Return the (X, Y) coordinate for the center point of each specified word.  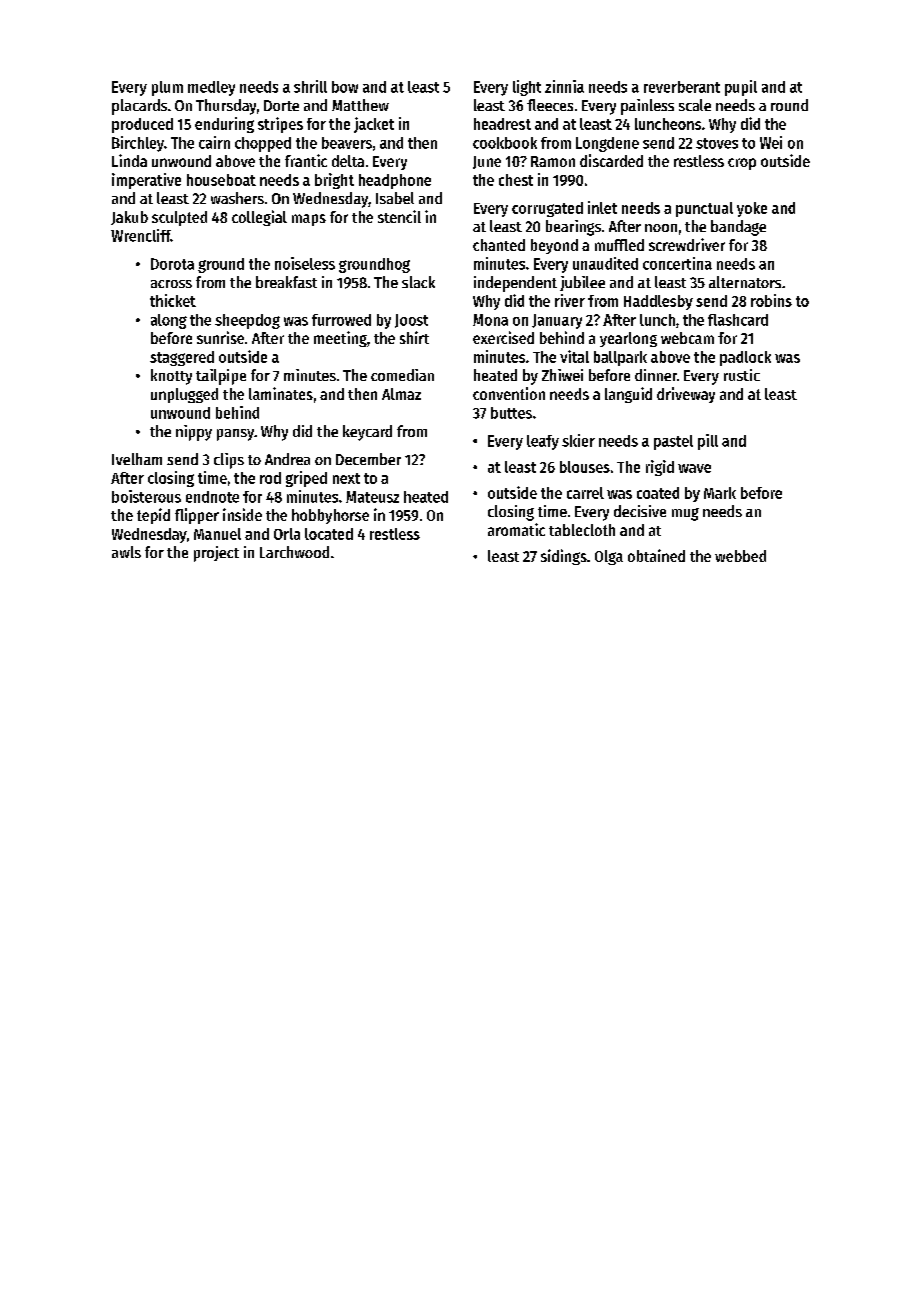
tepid (153, 516)
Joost (411, 321)
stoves (717, 143)
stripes (280, 125)
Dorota (172, 264)
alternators (745, 282)
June (487, 162)
